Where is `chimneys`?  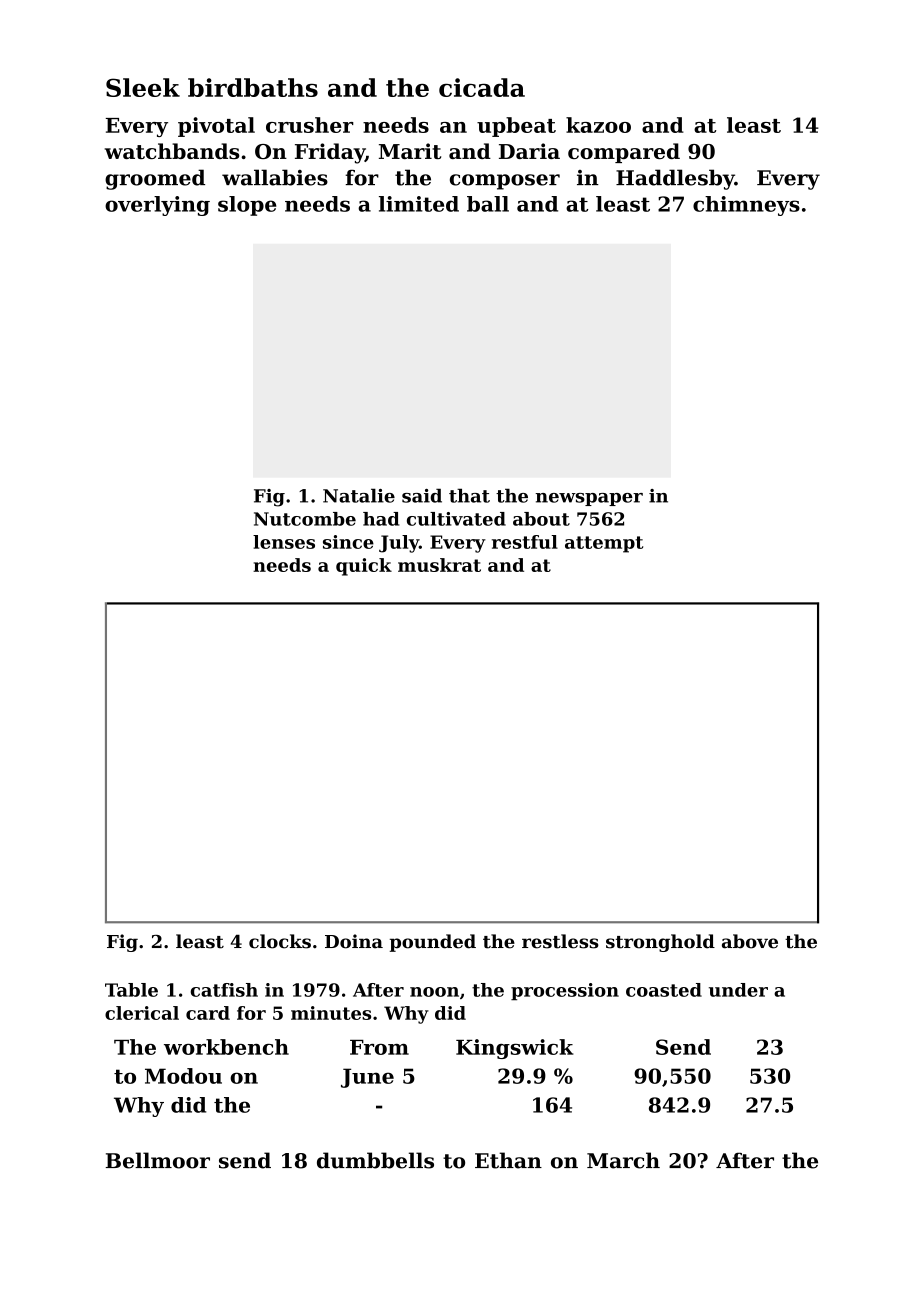 chimneys is located at coordinates (746, 206).
